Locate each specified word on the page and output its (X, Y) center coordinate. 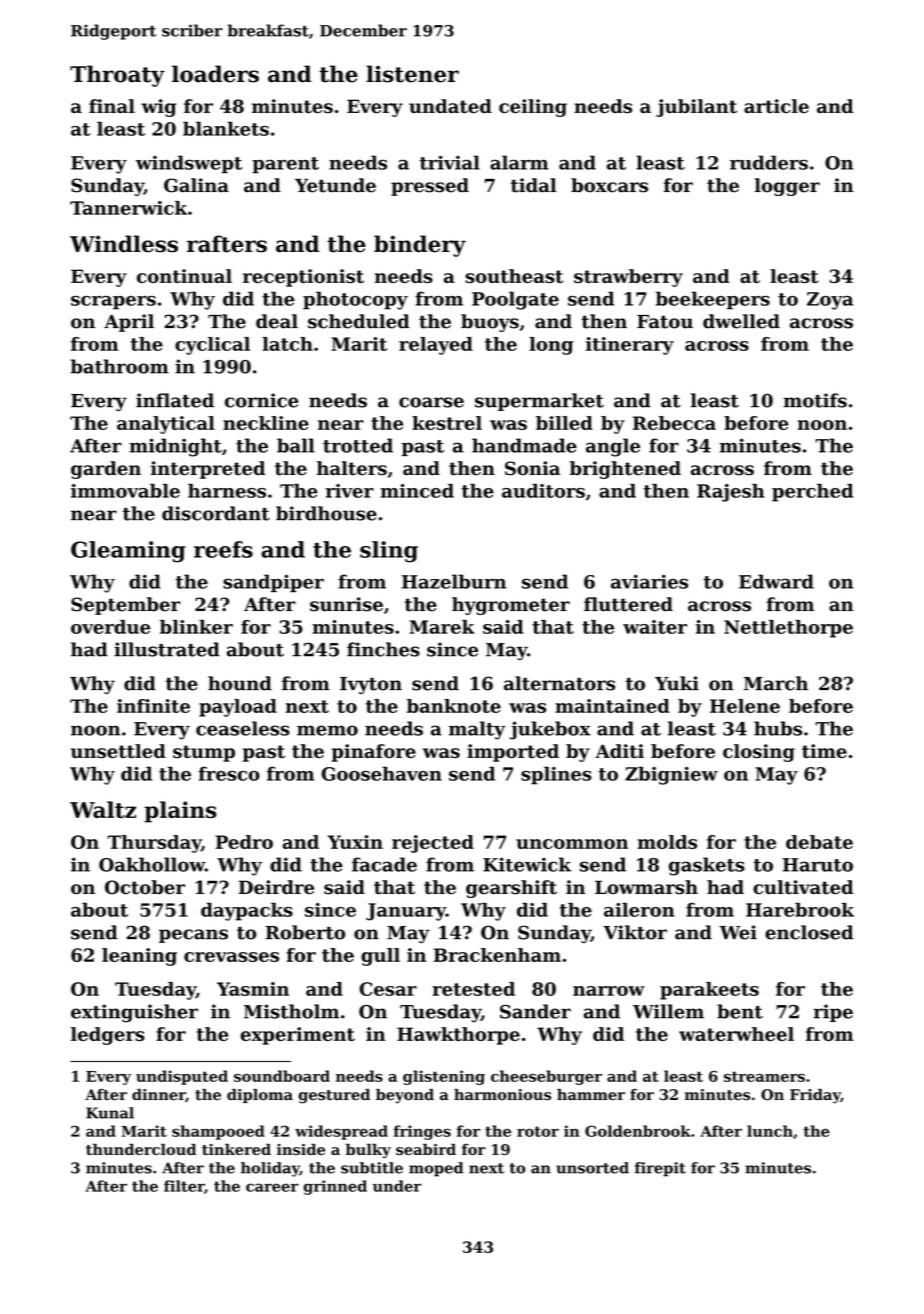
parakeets (709, 991)
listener (412, 74)
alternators (559, 683)
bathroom (120, 366)
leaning (139, 957)
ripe (833, 1013)
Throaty (117, 76)
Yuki (677, 683)
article (776, 106)
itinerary (630, 346)
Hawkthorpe (458, 1036)
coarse (431, 402)
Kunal (110, 1113)
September (125, 606)
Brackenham (497, 955)
